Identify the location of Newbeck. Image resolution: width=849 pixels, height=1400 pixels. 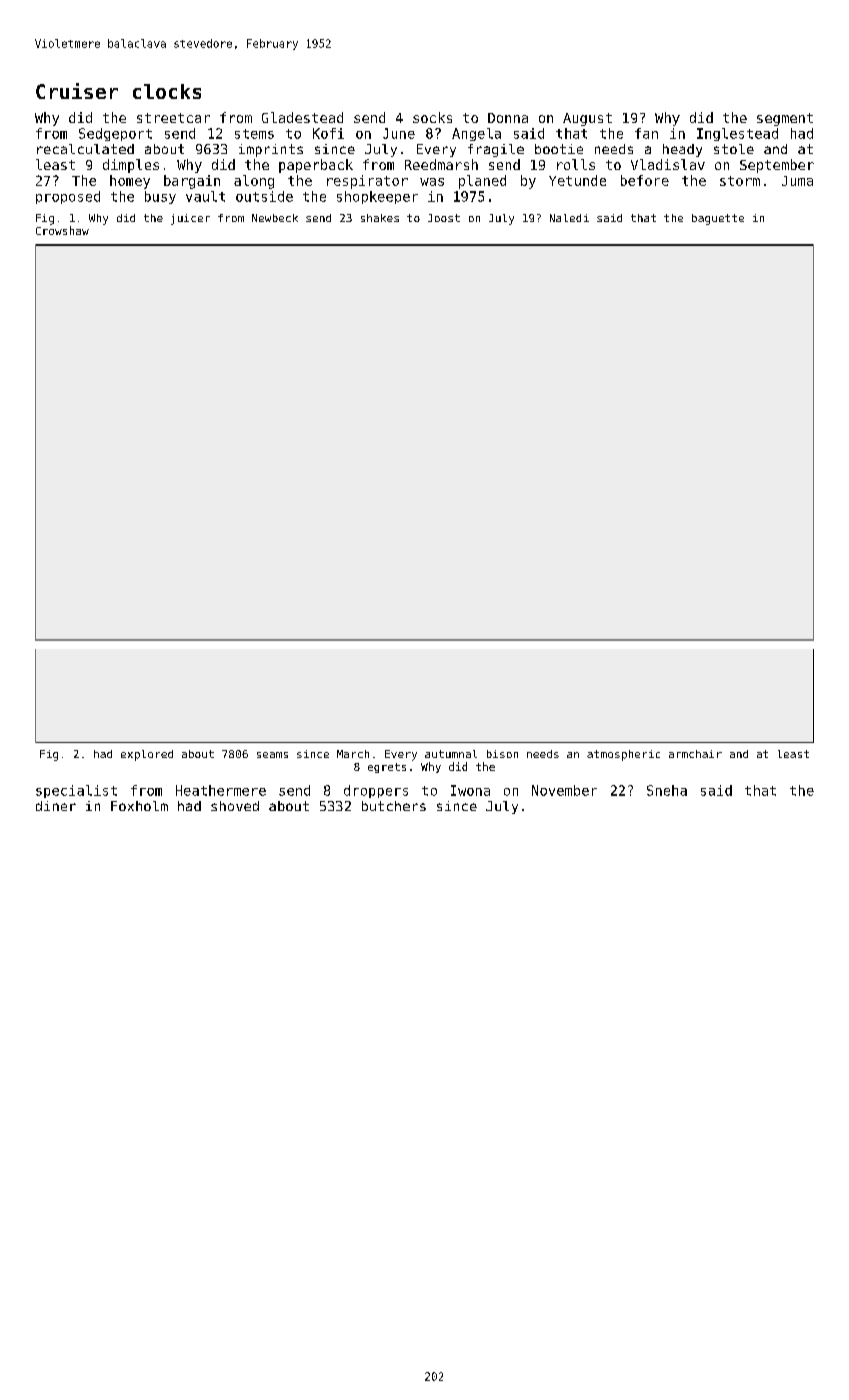
(275, 218).
